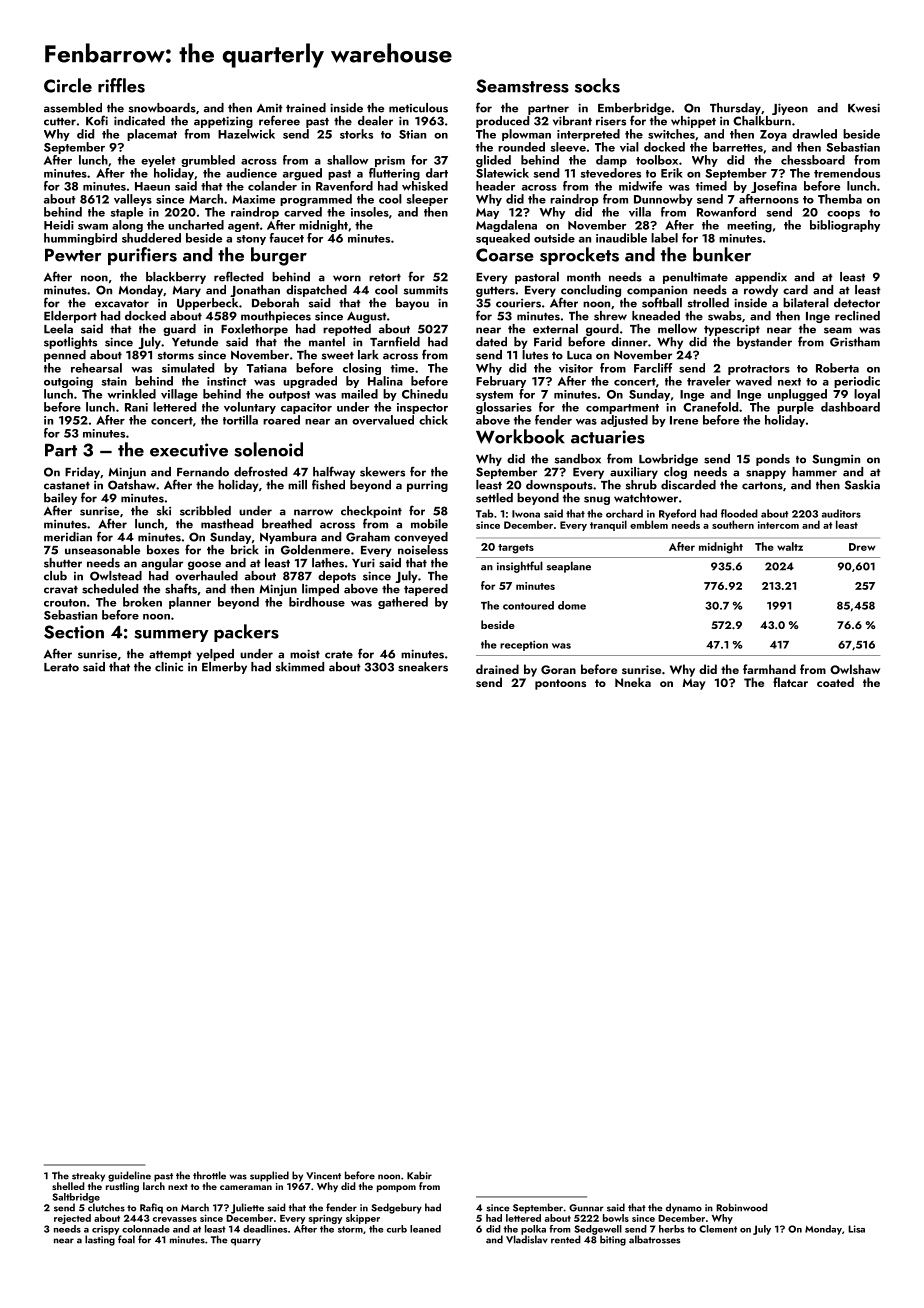  Describe the element at coordinates (586, 1208) in the screenshot. I see `Gunnar` at that location.
